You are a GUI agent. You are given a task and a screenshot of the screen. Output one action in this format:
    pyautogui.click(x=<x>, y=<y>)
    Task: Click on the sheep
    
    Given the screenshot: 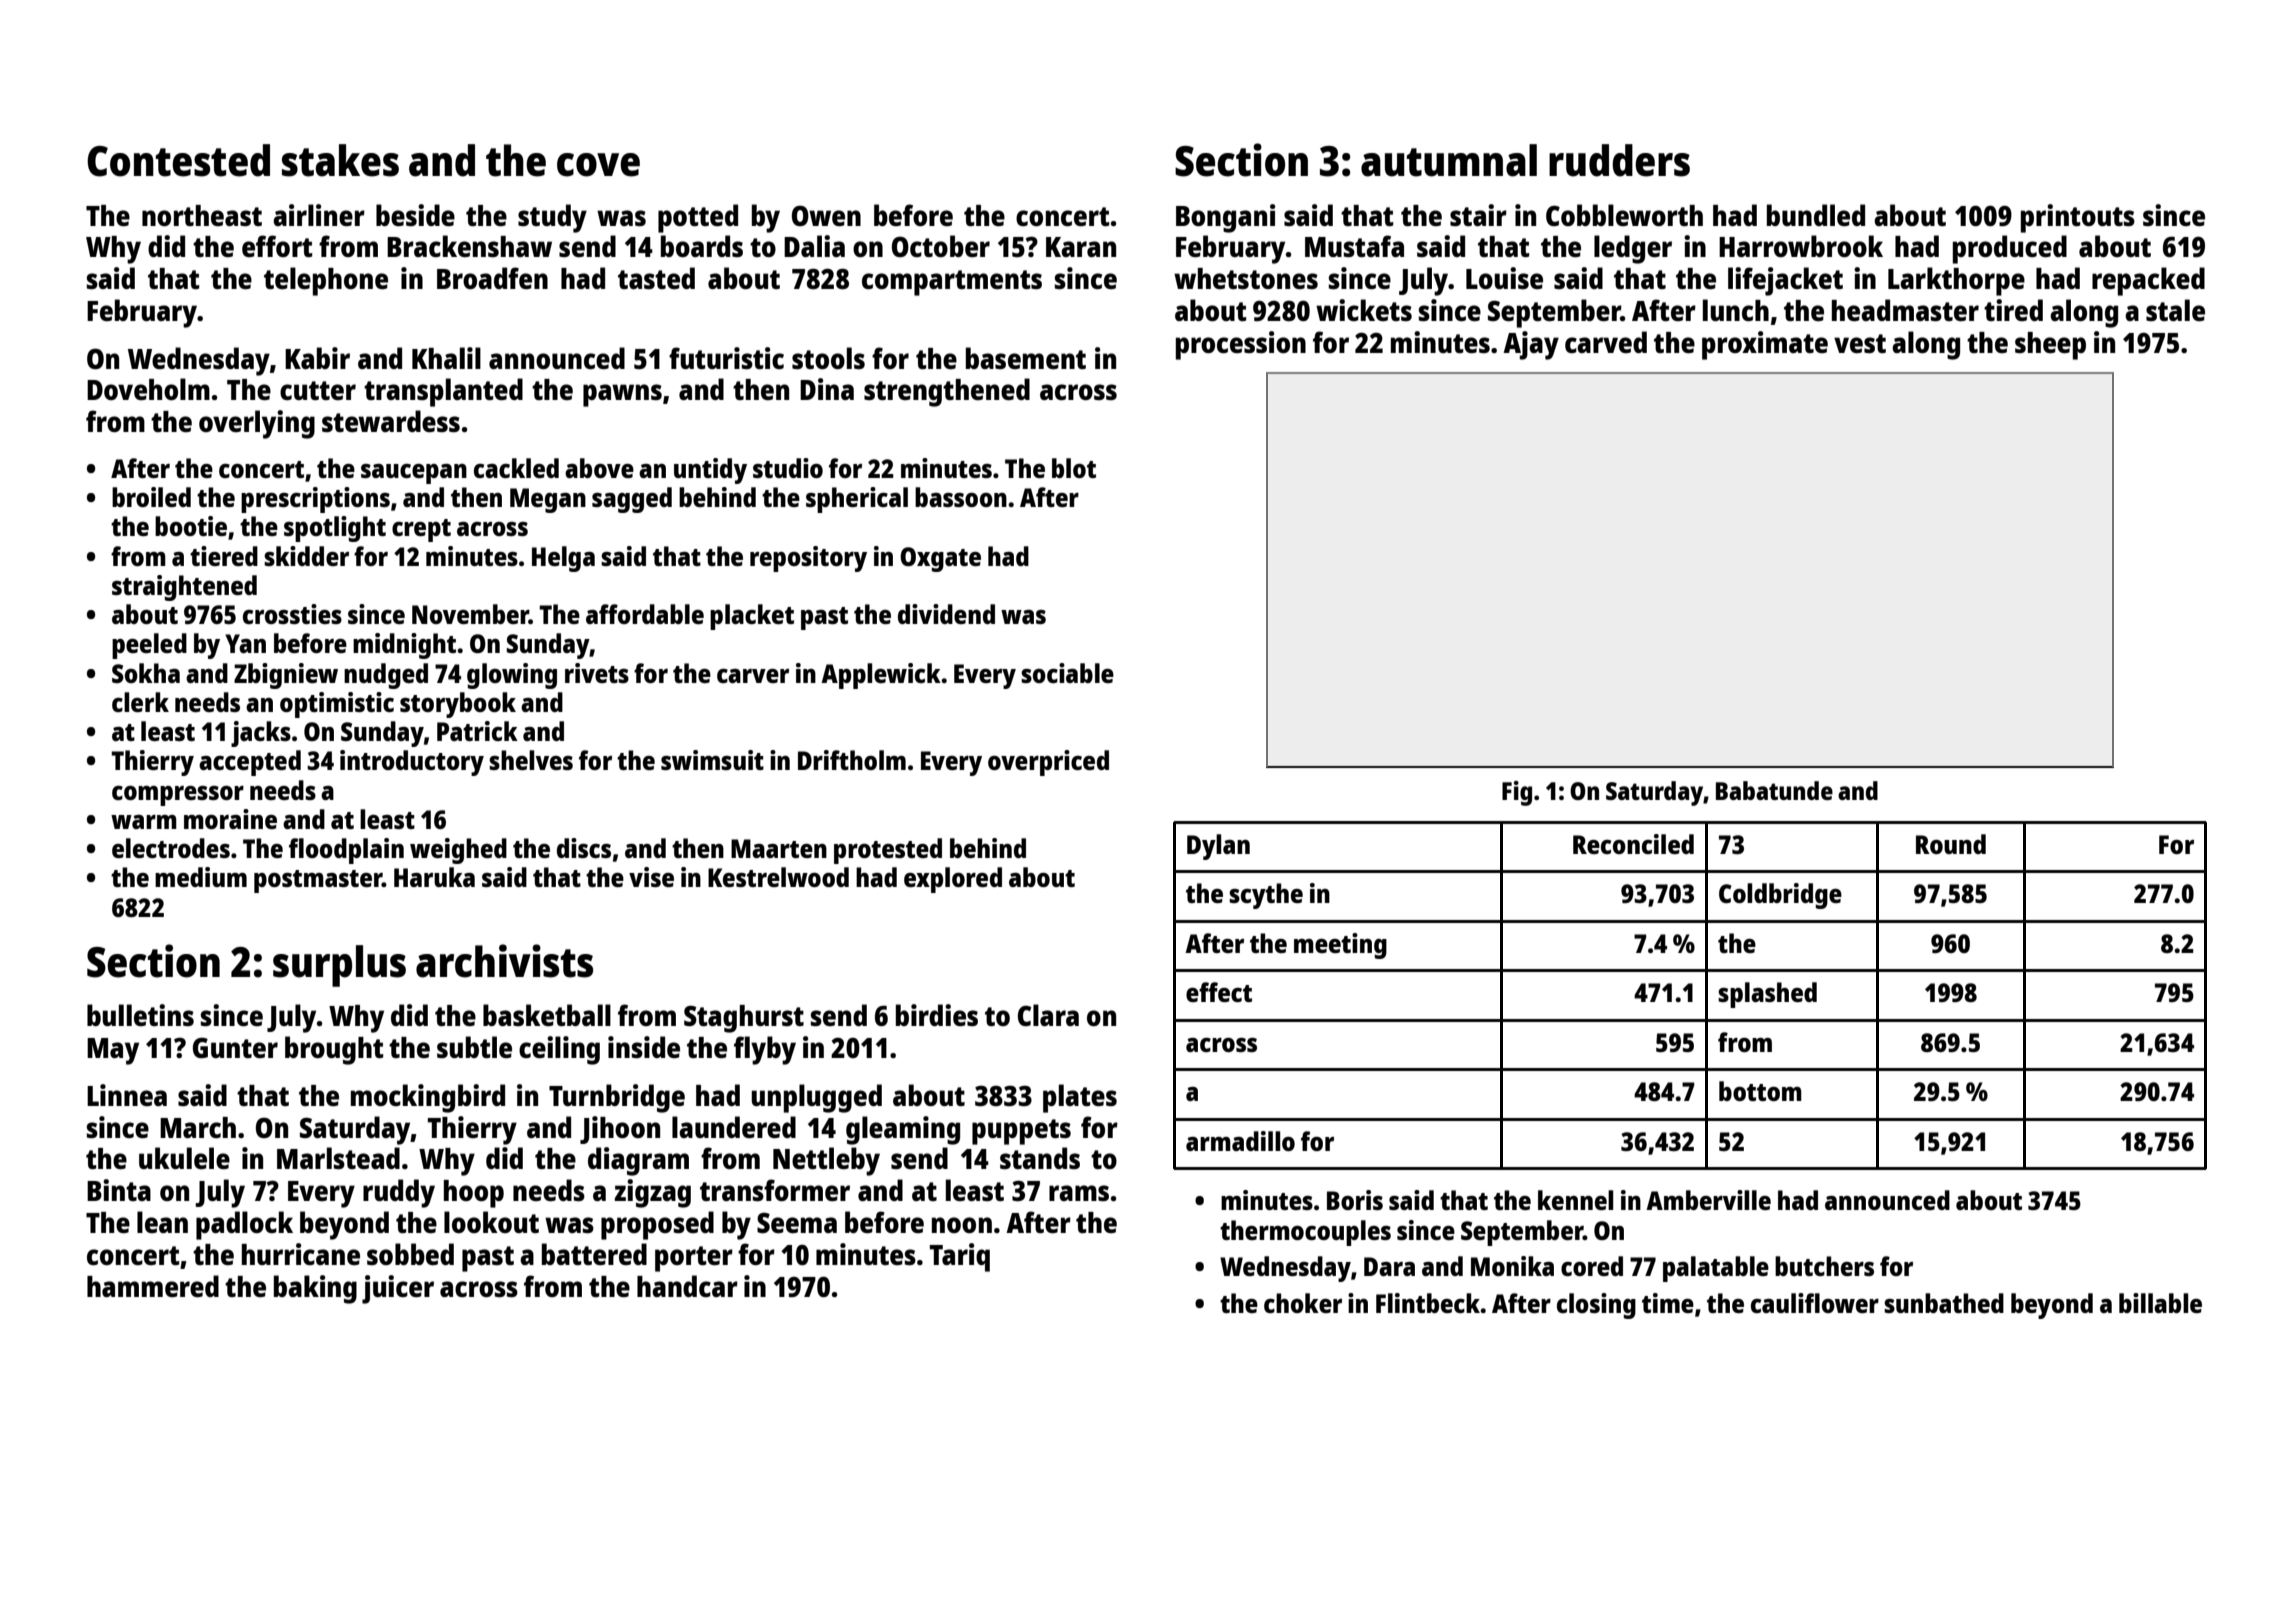 What is the action you would take?
    pyautogui.click(x=2050, y=346)
